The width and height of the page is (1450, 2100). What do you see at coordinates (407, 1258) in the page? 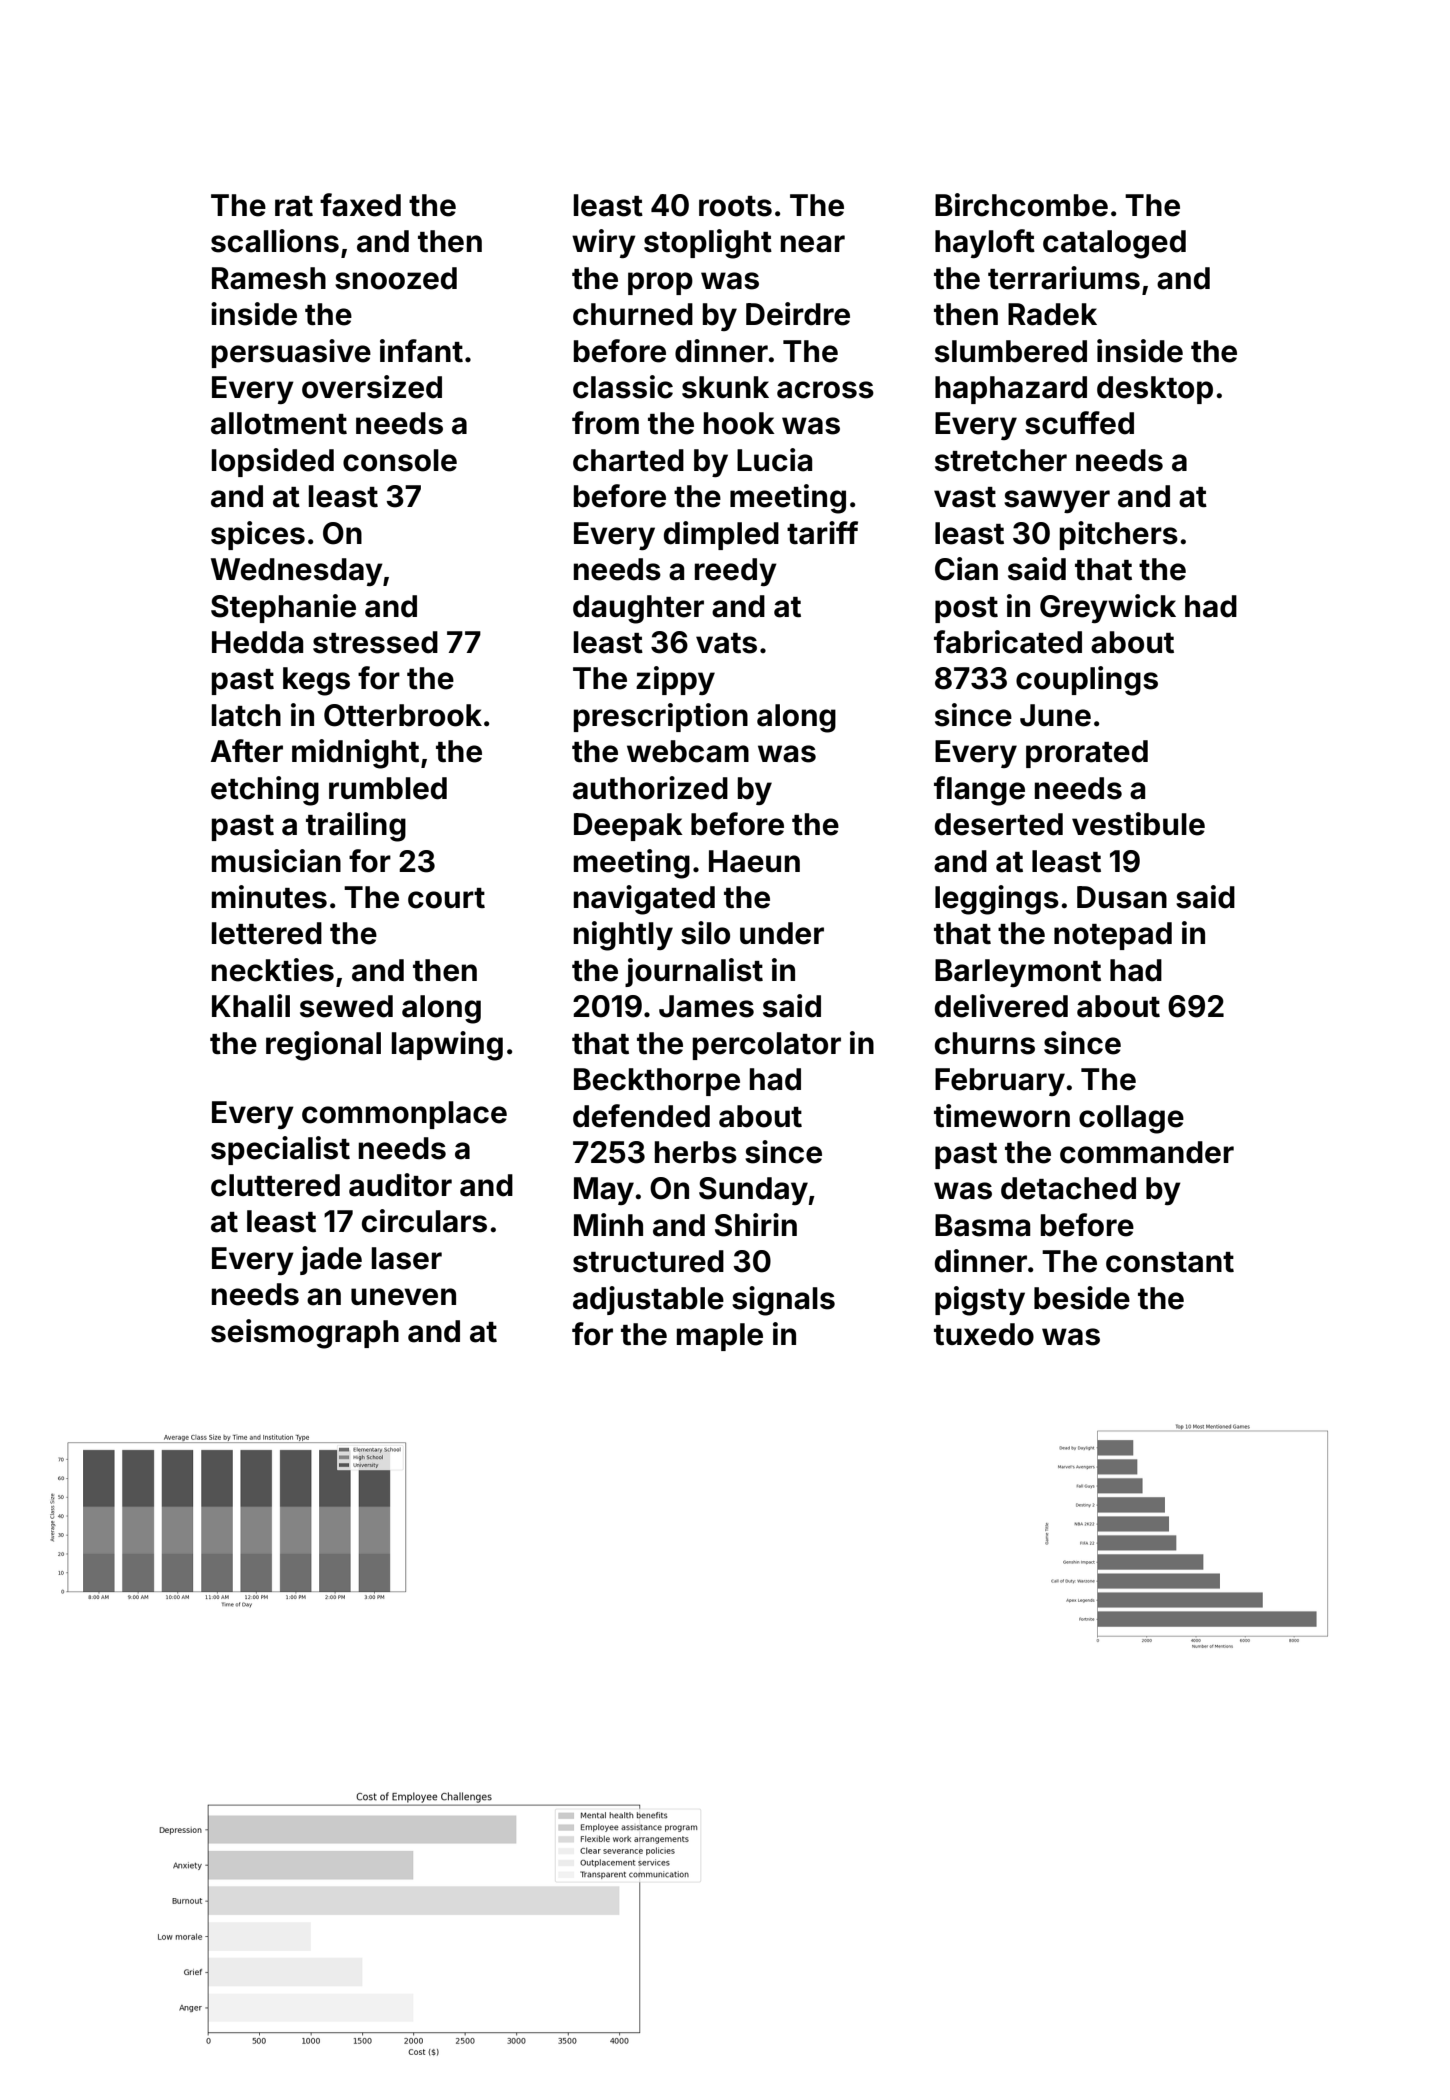
I see `laser` at bounding box center [407, 1258].
